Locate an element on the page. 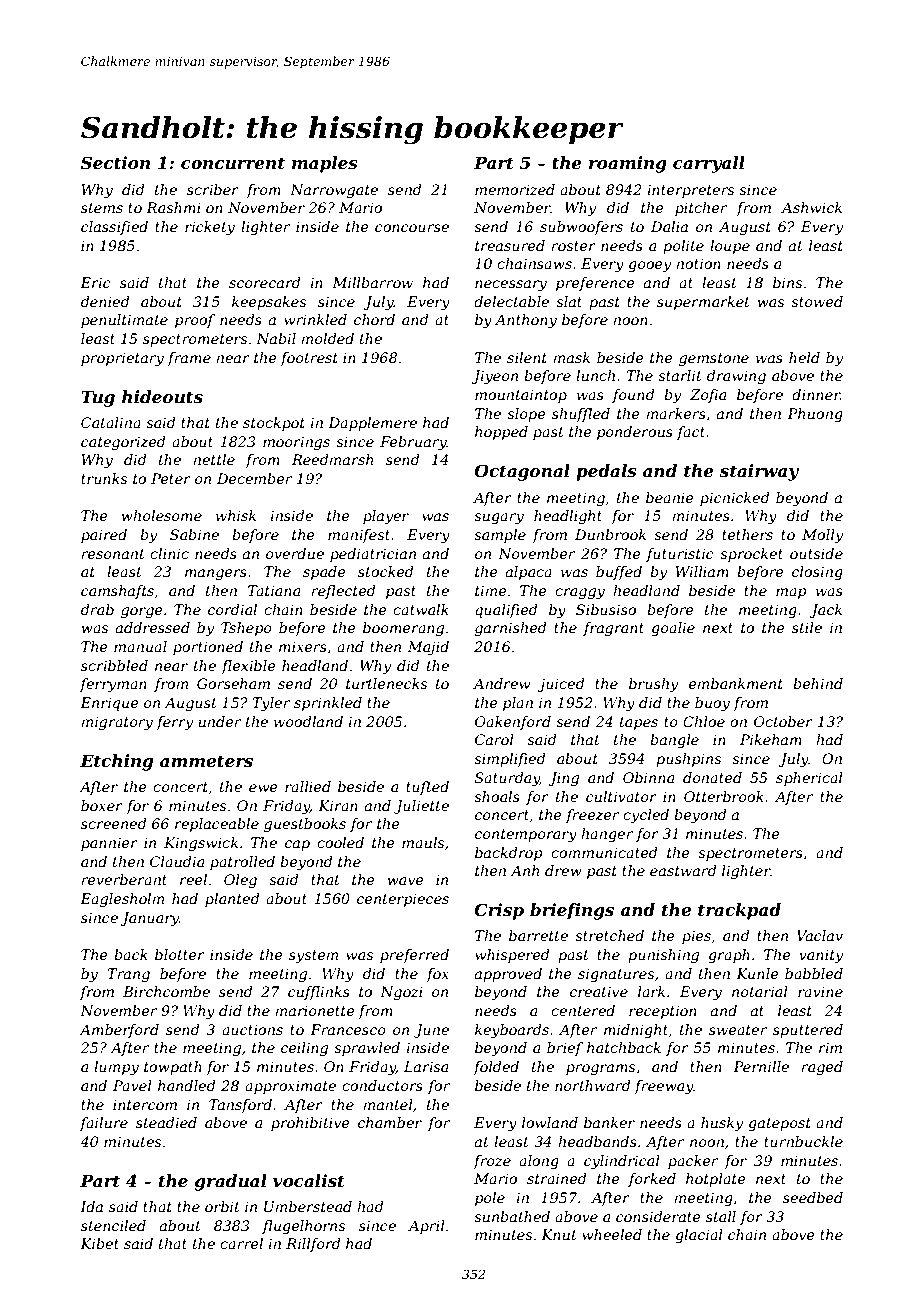  frame is located at coordinates (189, 359).
